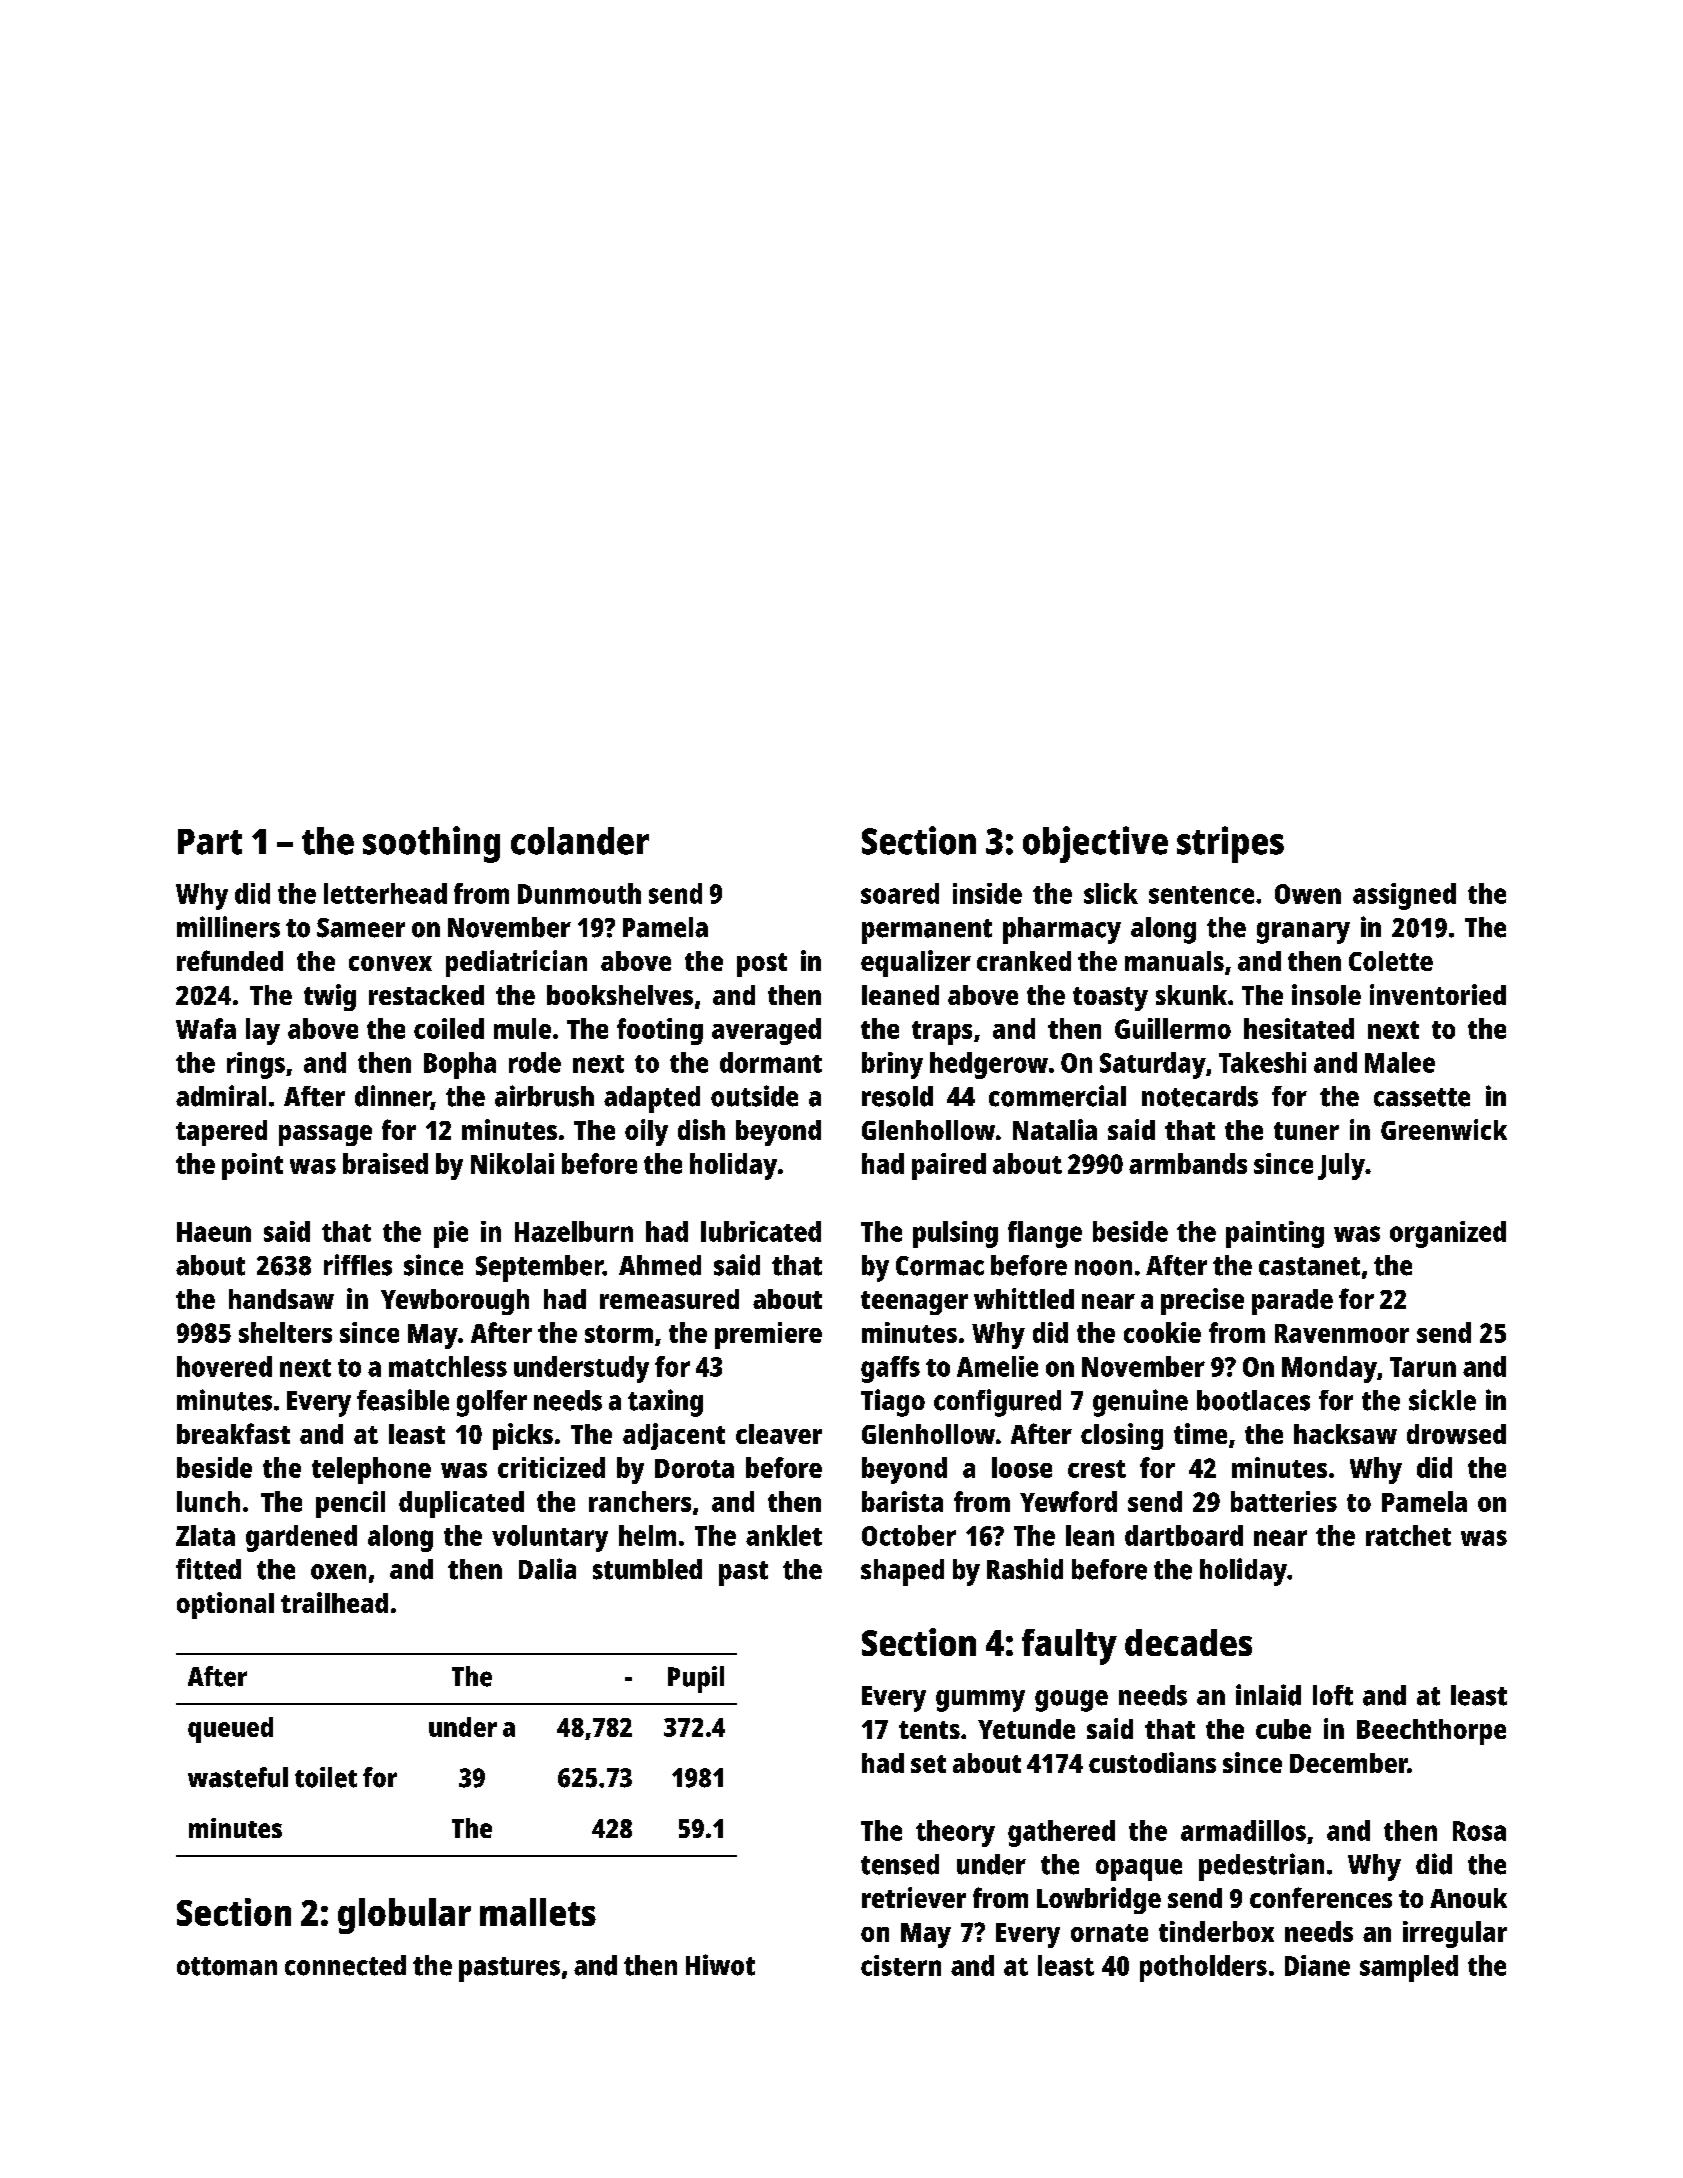 The image size is (1683, 2178). I want to click on telephone, so click(371, 1470).
